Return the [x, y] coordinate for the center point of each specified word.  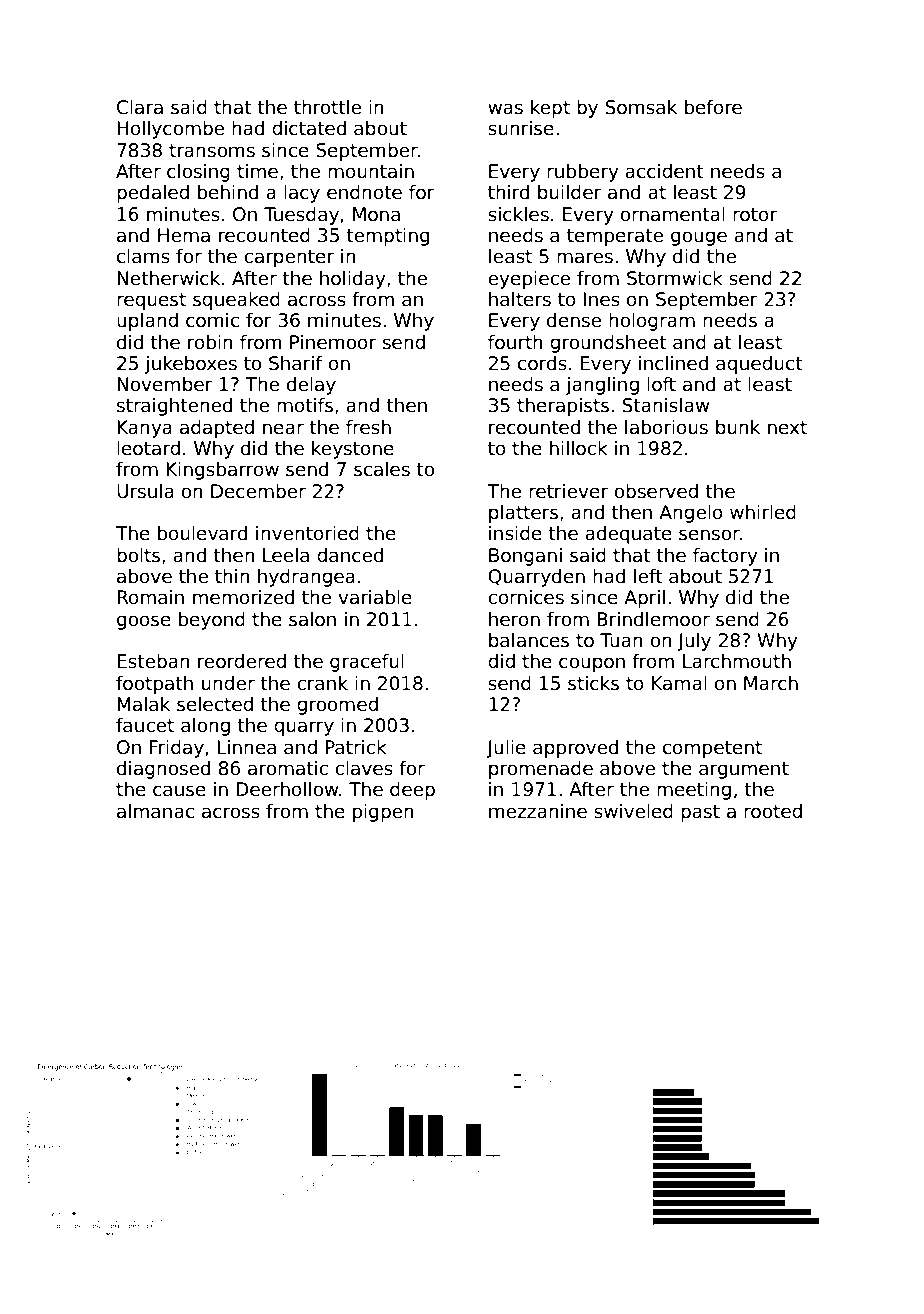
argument [744, 770]
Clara [140, 107]
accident [664, 171]
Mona [376, 214]
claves [364, 768]
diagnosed [163, 770]
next [787, 428]
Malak [143, 704]
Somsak [641, 107]
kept [550, 109]
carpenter [289, 258]
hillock [579, 448]
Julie [506, 749]
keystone [353, 450]
